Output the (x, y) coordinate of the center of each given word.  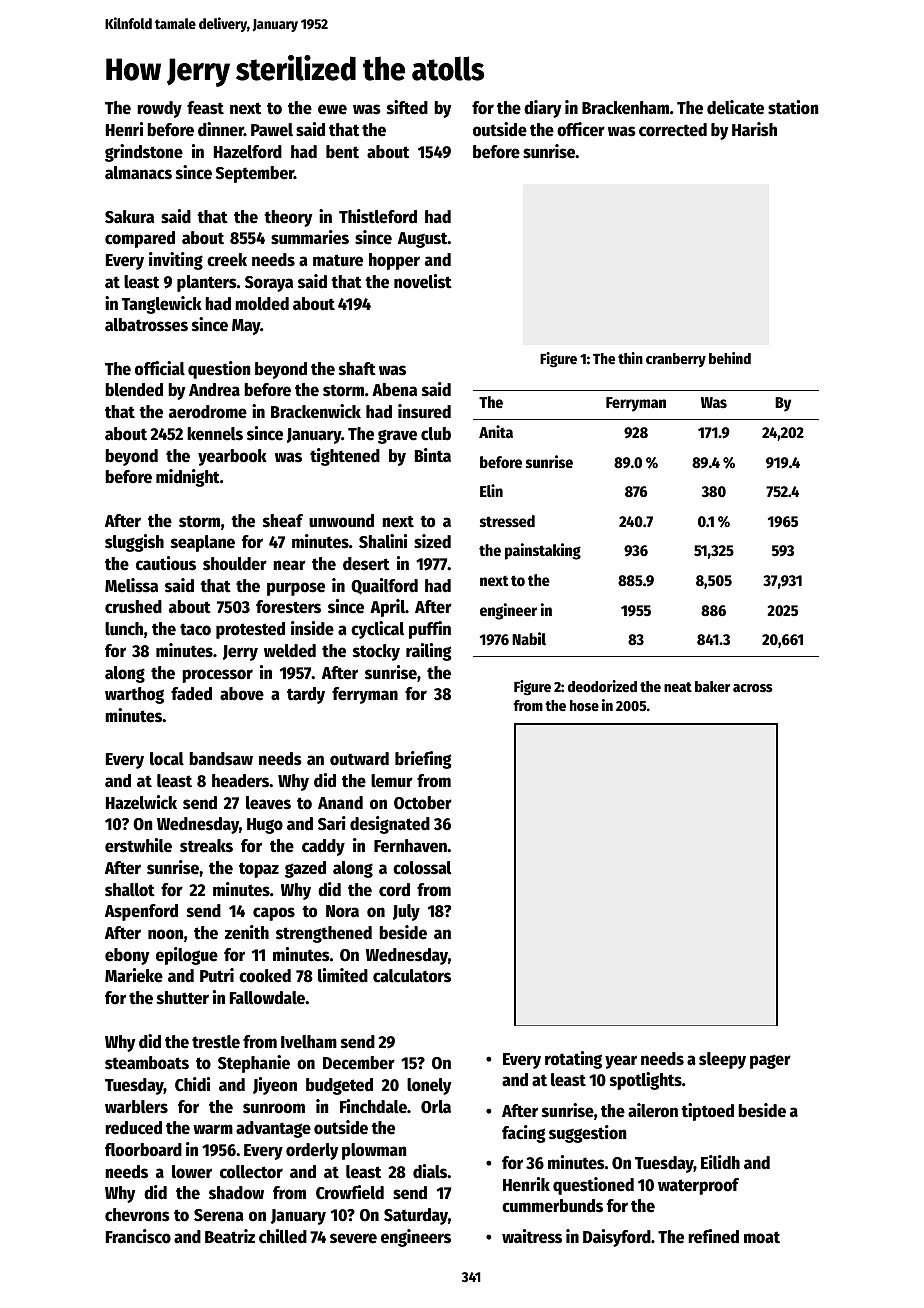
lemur (392, 781)
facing (523, 1134)
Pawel (272, 130)
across (753, 688)
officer (581, 129)
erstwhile (138, 845)
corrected (673, 130)
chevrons (137, 1215)
